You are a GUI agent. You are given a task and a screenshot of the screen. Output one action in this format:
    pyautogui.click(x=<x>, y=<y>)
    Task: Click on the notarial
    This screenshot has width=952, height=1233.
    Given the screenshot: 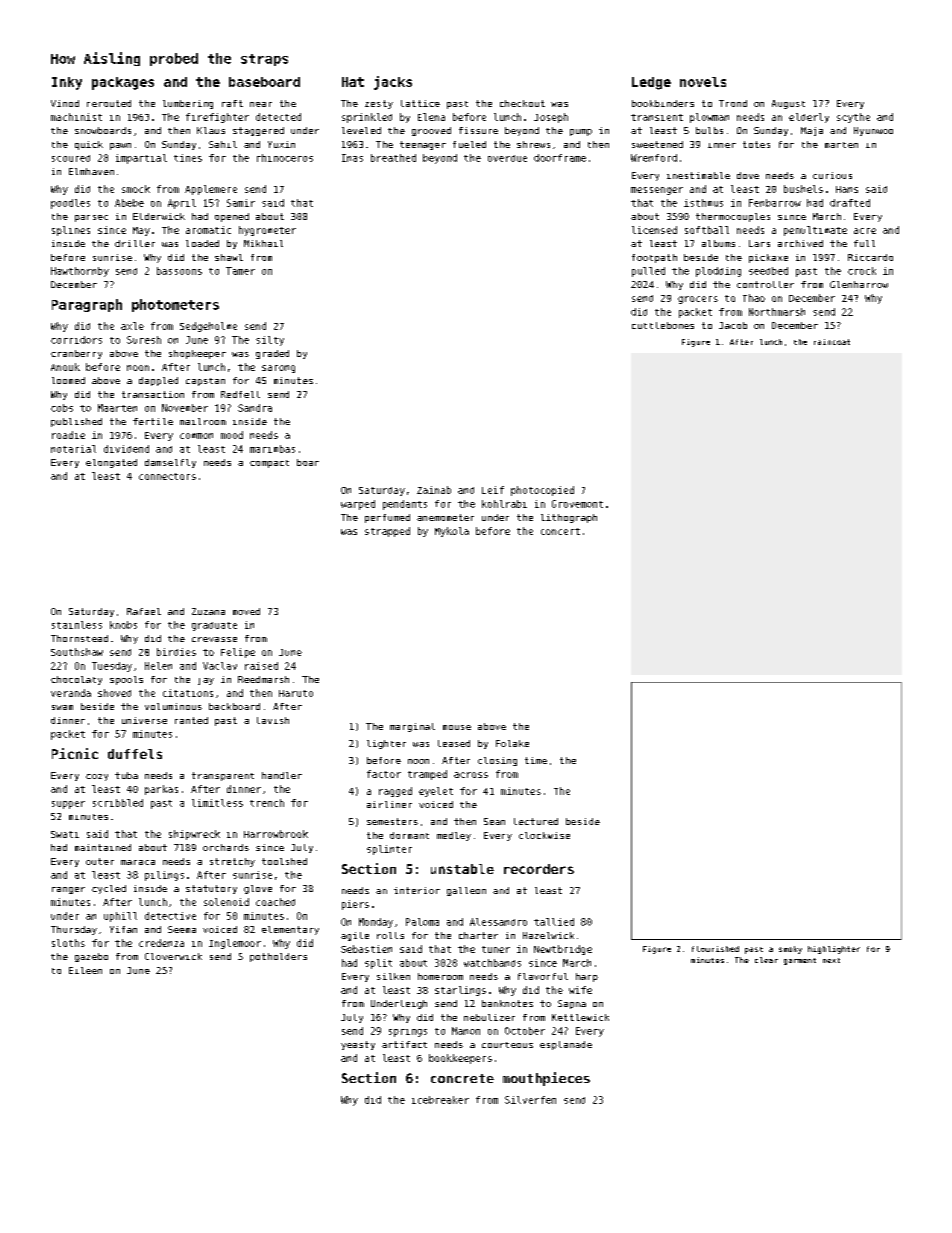 What is the action you would take?
    pyautogui.click(x=73, y=449)
